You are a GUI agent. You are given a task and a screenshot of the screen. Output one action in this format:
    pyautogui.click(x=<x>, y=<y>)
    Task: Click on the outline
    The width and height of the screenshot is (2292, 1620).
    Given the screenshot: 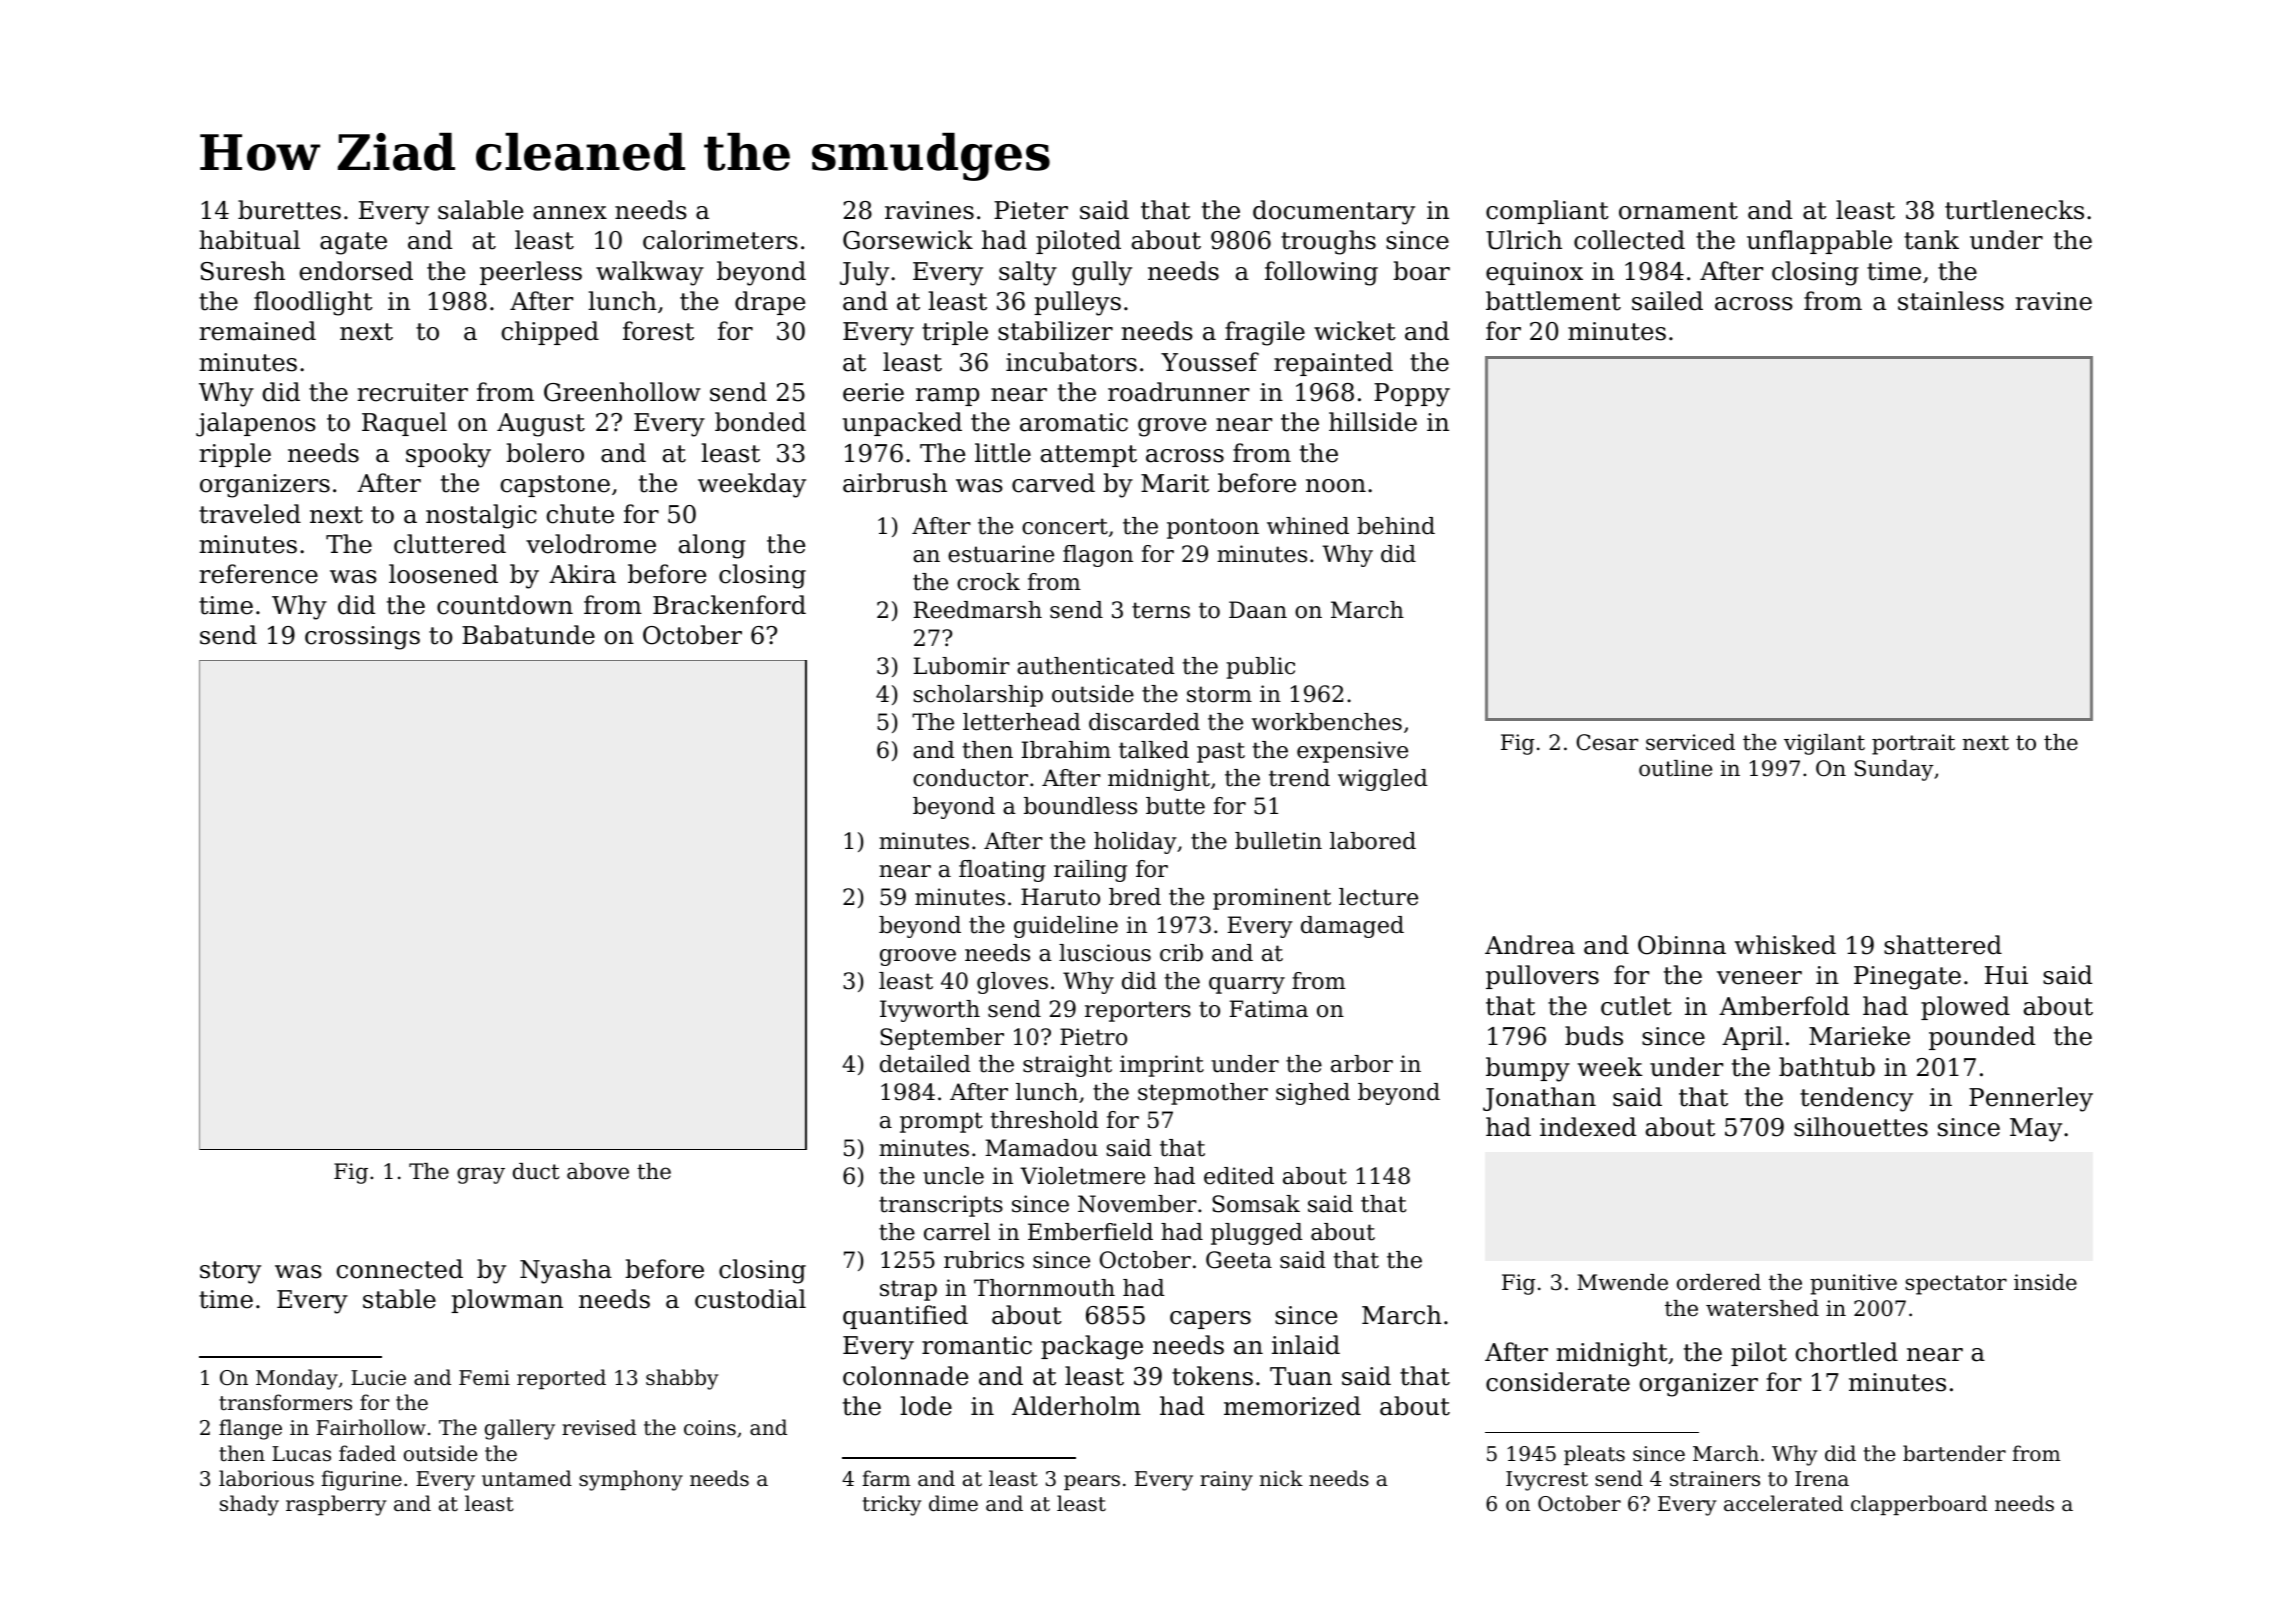 What is the action you would take?
    pyautogui.click(x=1675, y=768)
